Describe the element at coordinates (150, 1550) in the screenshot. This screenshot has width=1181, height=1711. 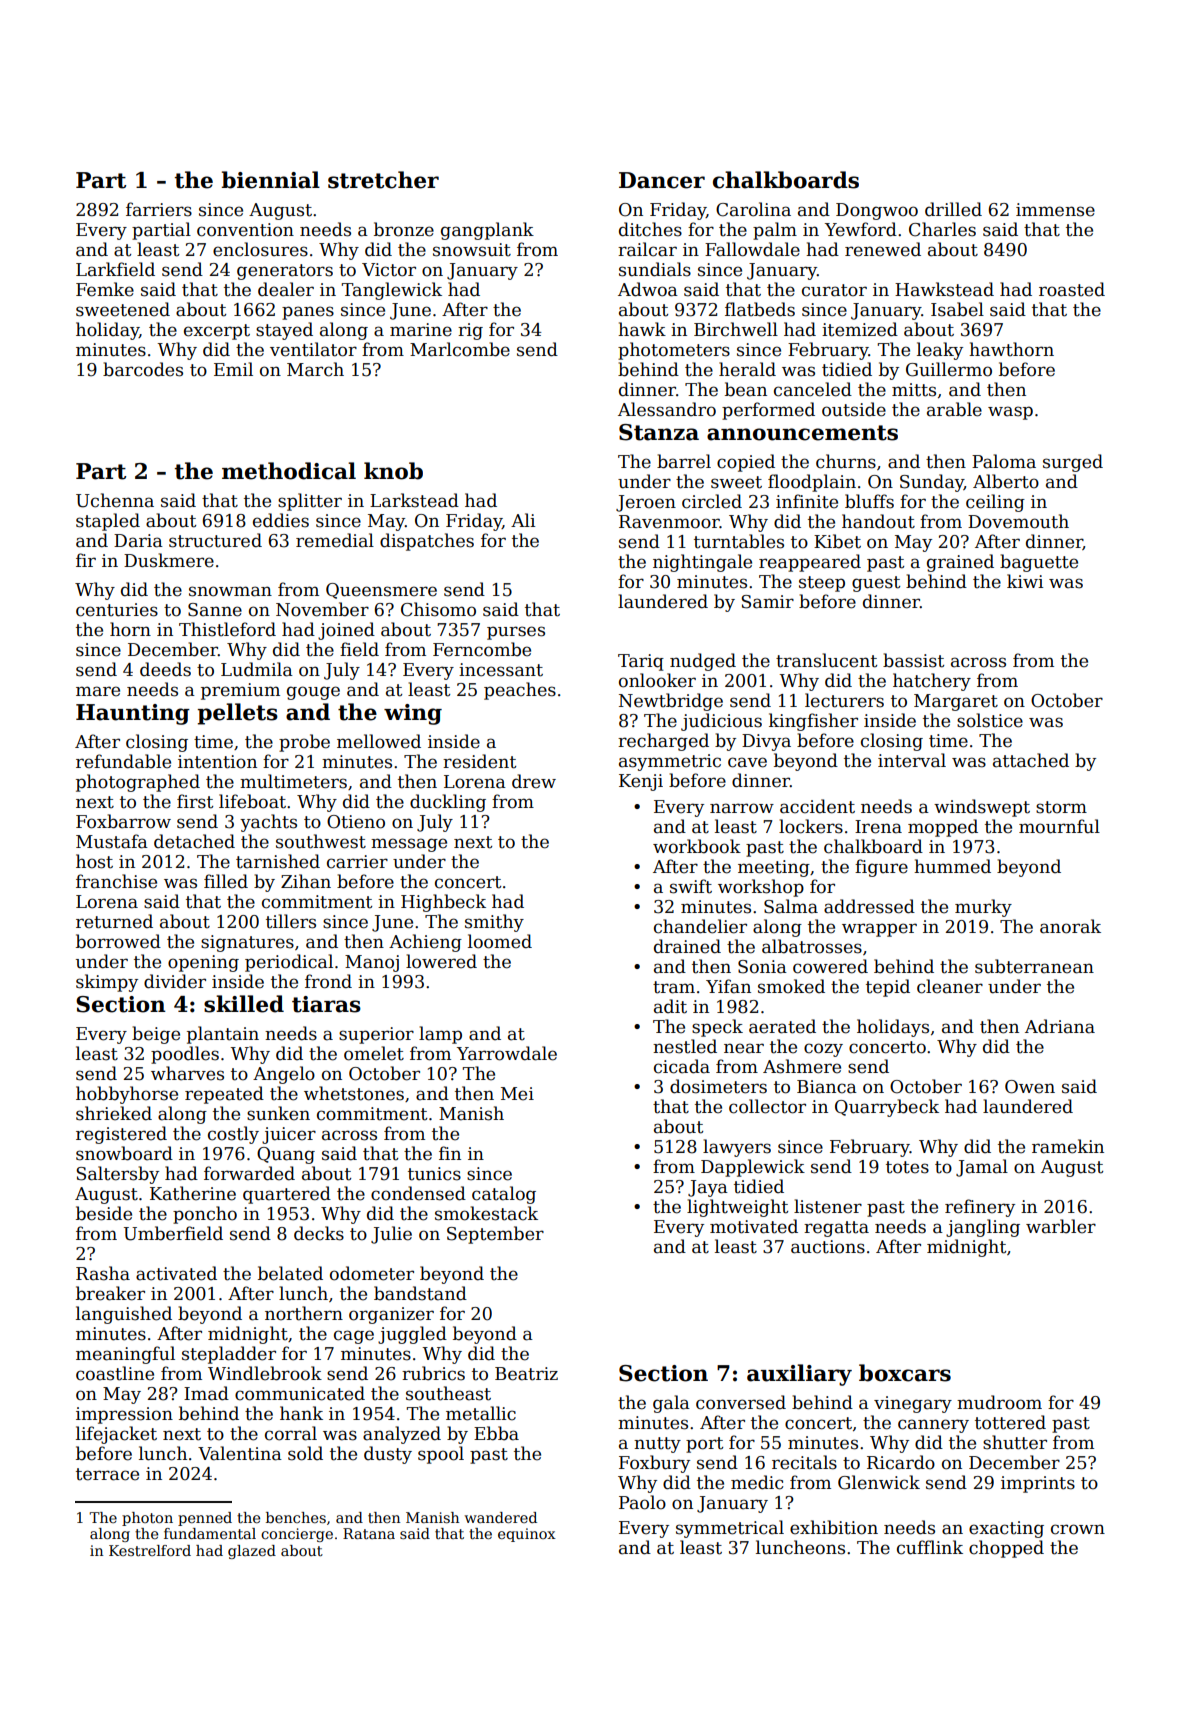
I see `Kestrelford` at that location.
